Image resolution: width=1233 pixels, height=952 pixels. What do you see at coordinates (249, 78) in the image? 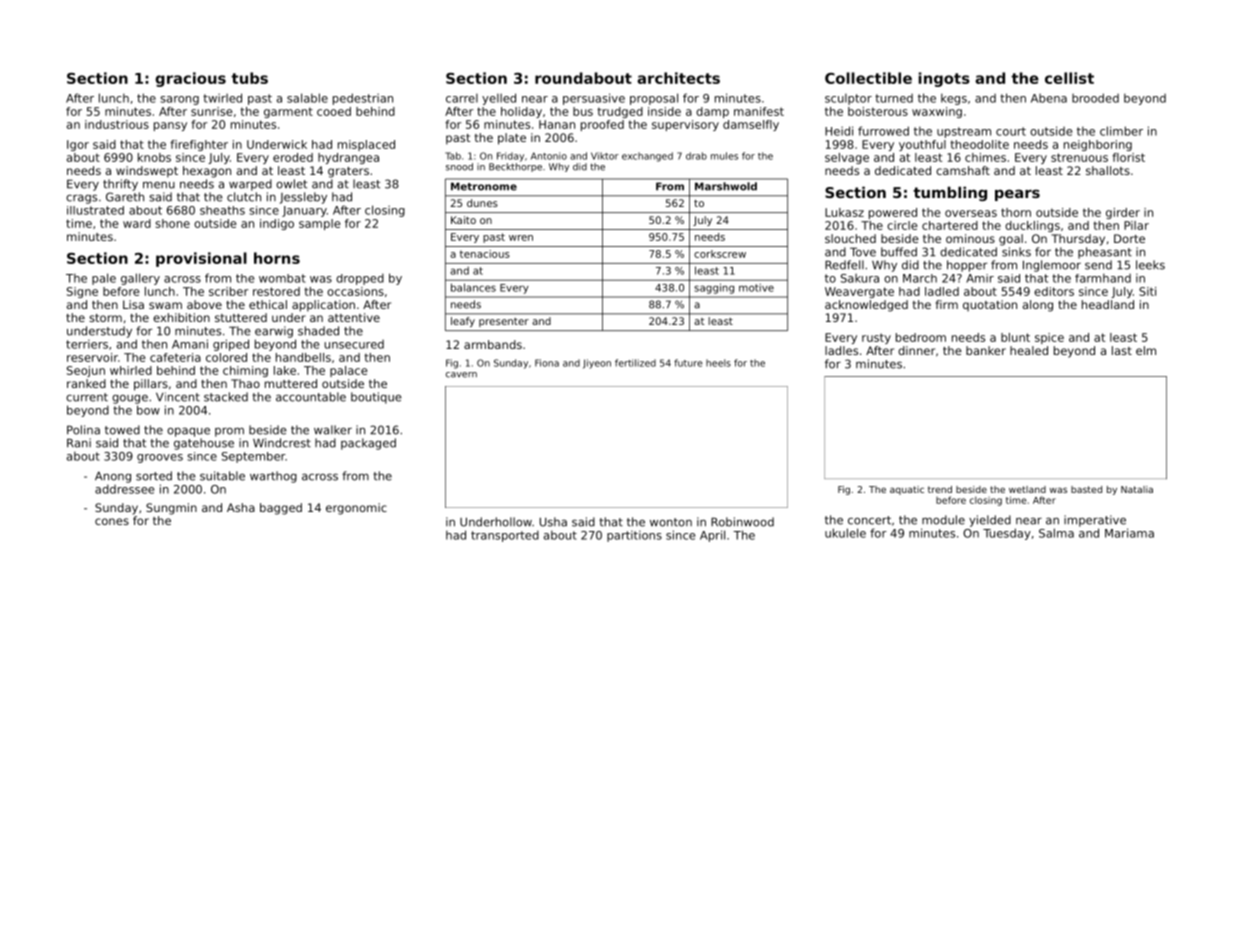
I see `tubs` at bounding box center [249, 78].
